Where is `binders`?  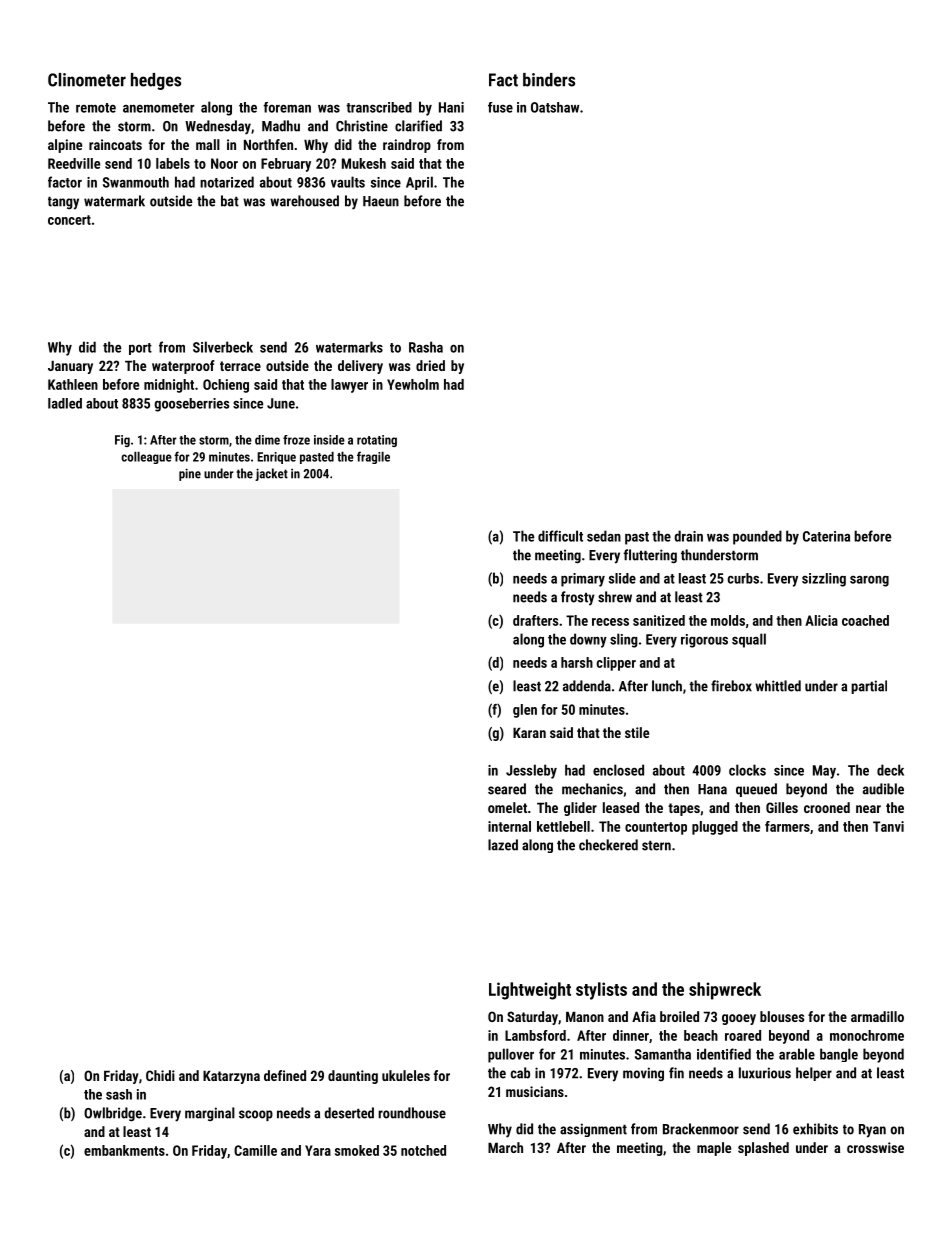
binders is located at coordinates (549, 80).
